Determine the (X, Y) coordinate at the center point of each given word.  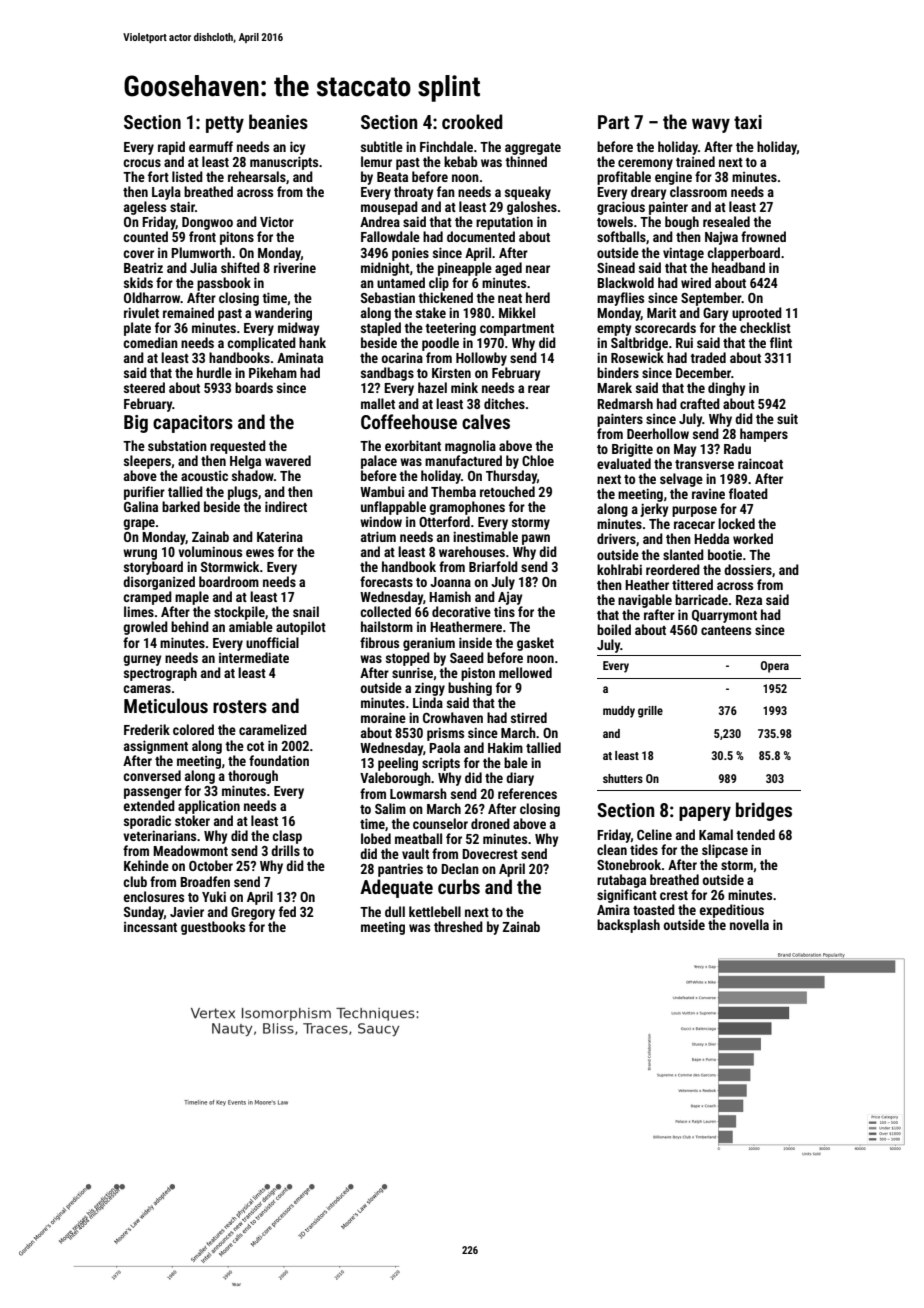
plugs (243, 493)
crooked (472, 121)
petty (225, 124)
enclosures (154, 896)
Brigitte (632, 450)
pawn (536, 539)
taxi (748, 122)
